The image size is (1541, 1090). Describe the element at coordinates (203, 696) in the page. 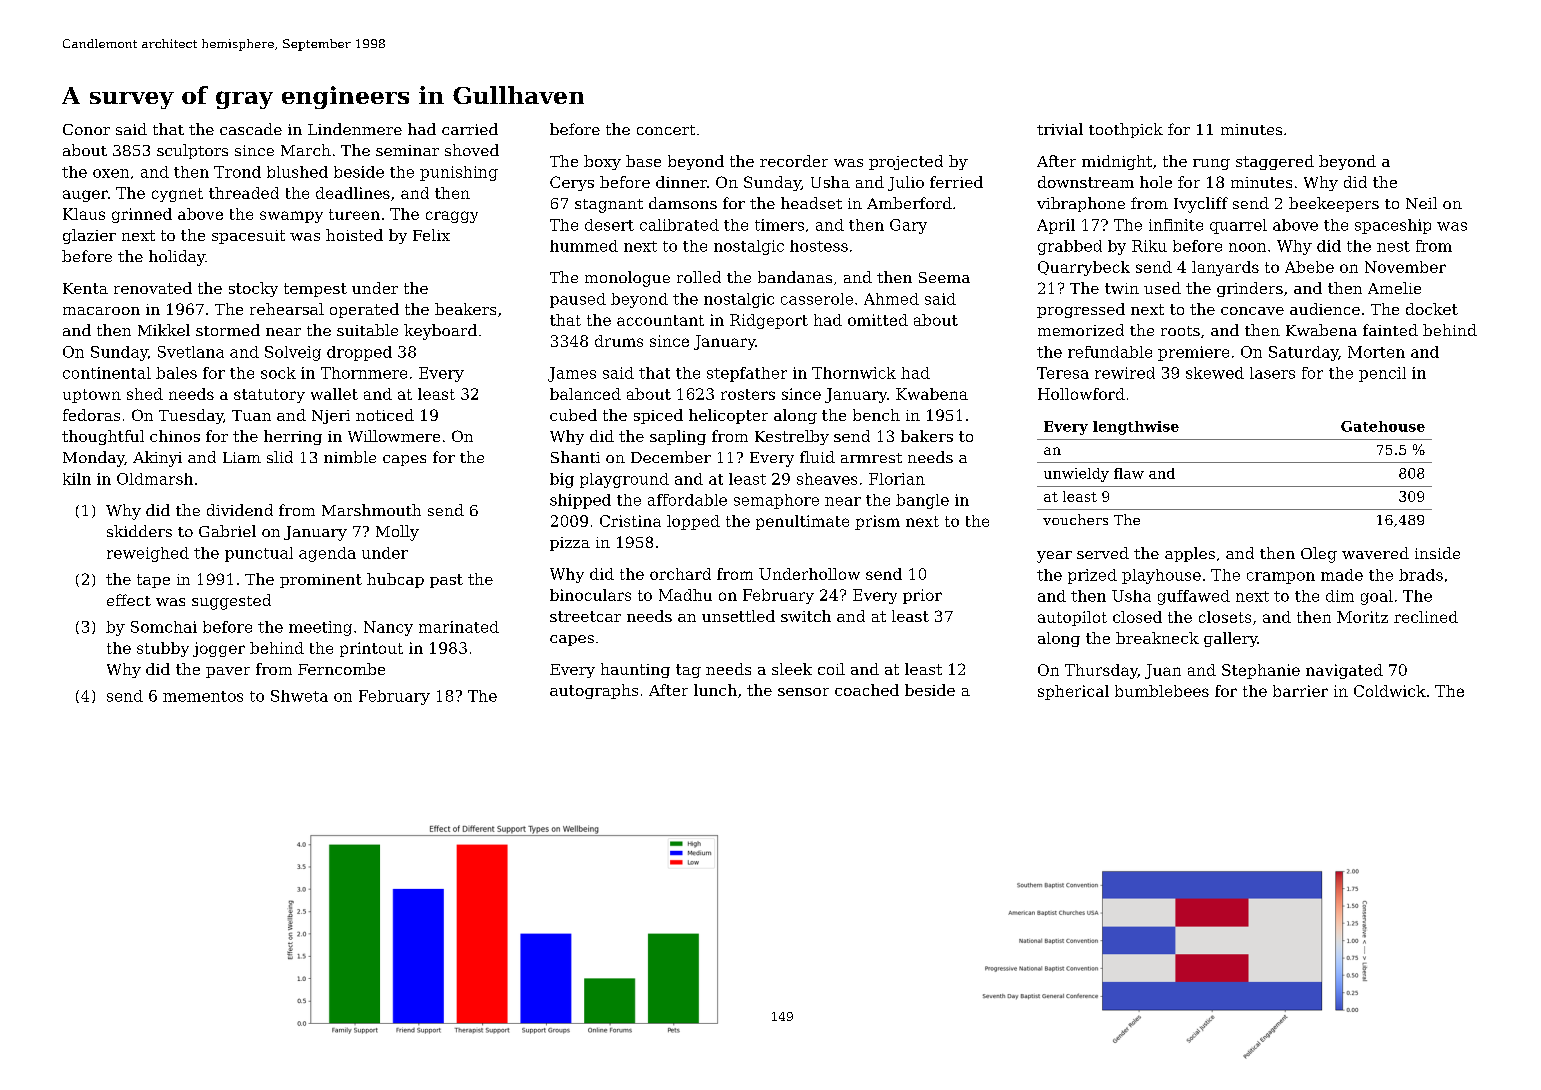

I see `mementos` at that location.
